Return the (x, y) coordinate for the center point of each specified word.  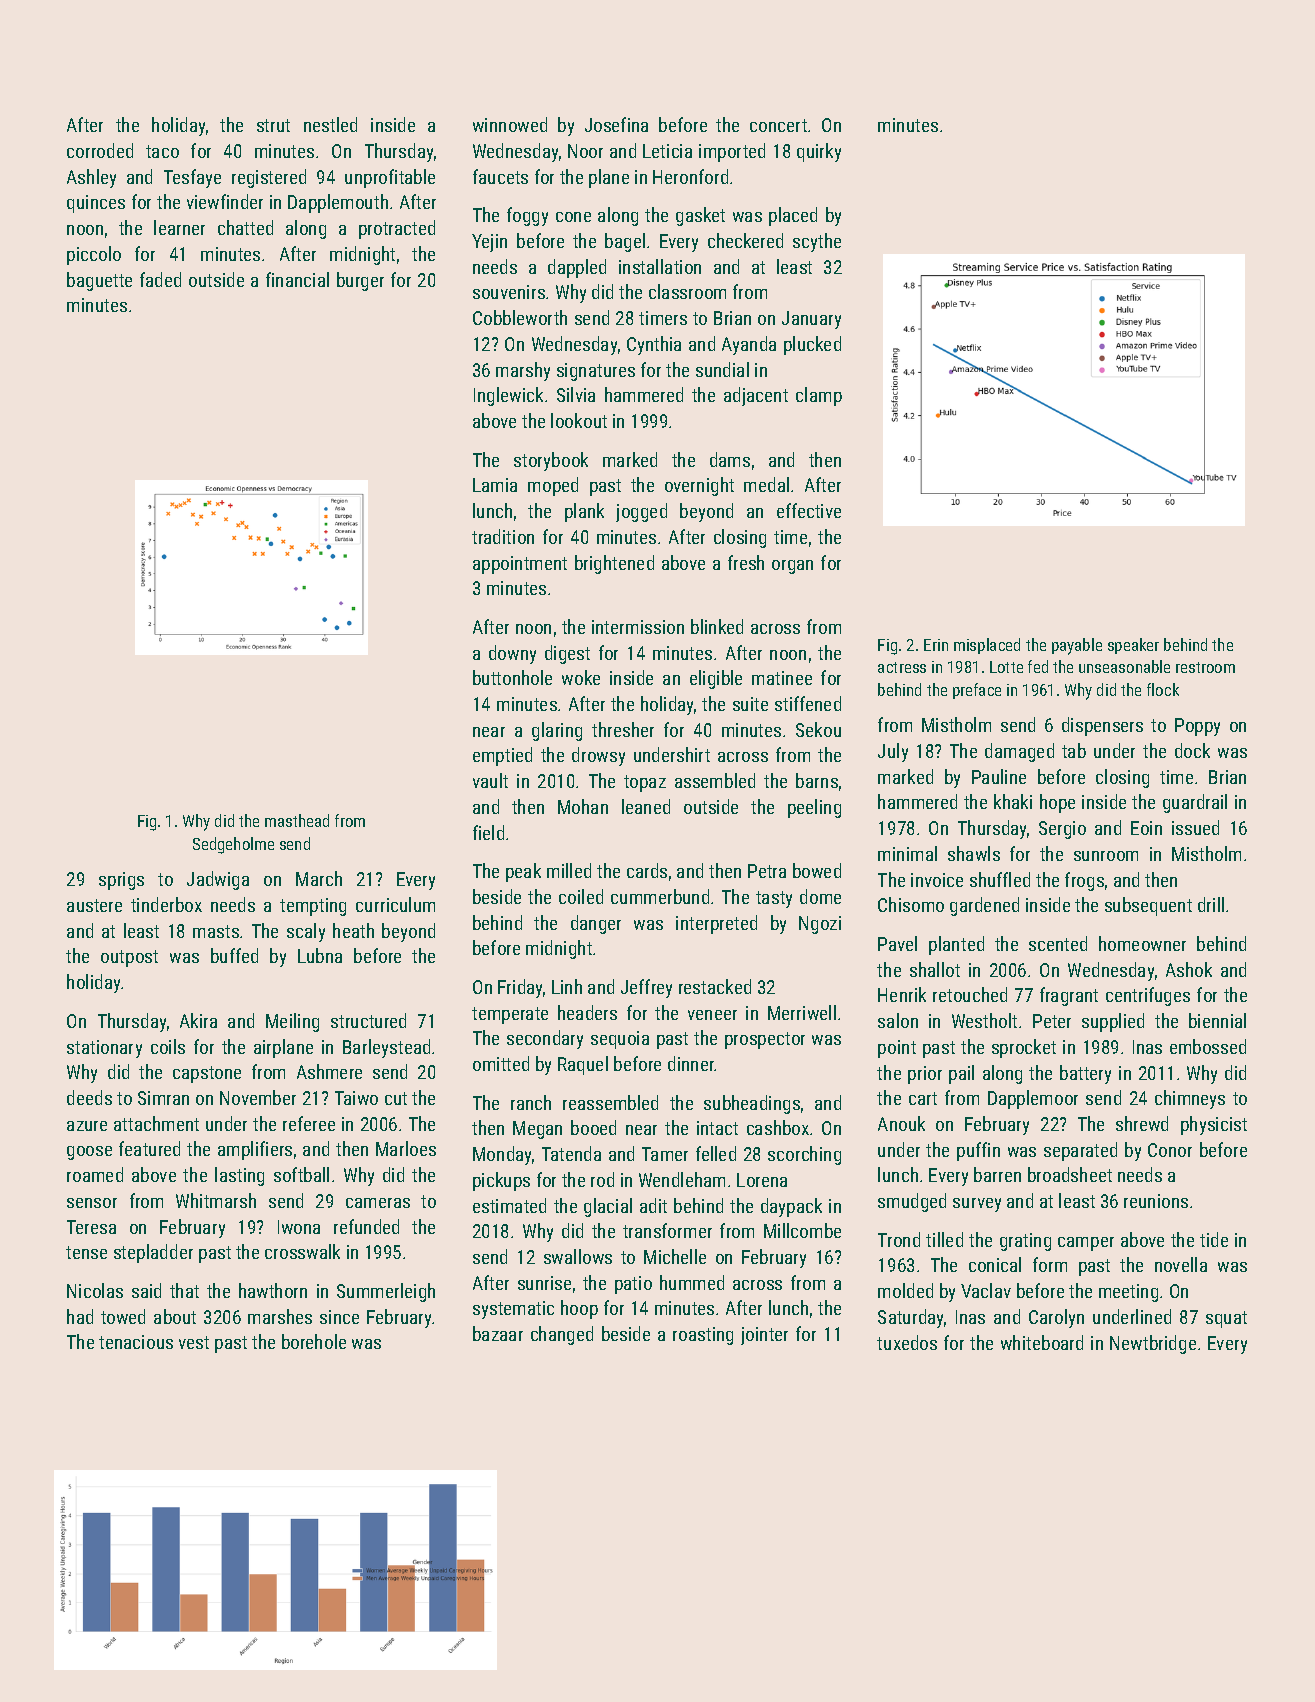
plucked (812, 345)
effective (809, 510)
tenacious (136, 1342)
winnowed (510, 124)
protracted (397, 229)
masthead (297, 820)
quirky (819, 152)
